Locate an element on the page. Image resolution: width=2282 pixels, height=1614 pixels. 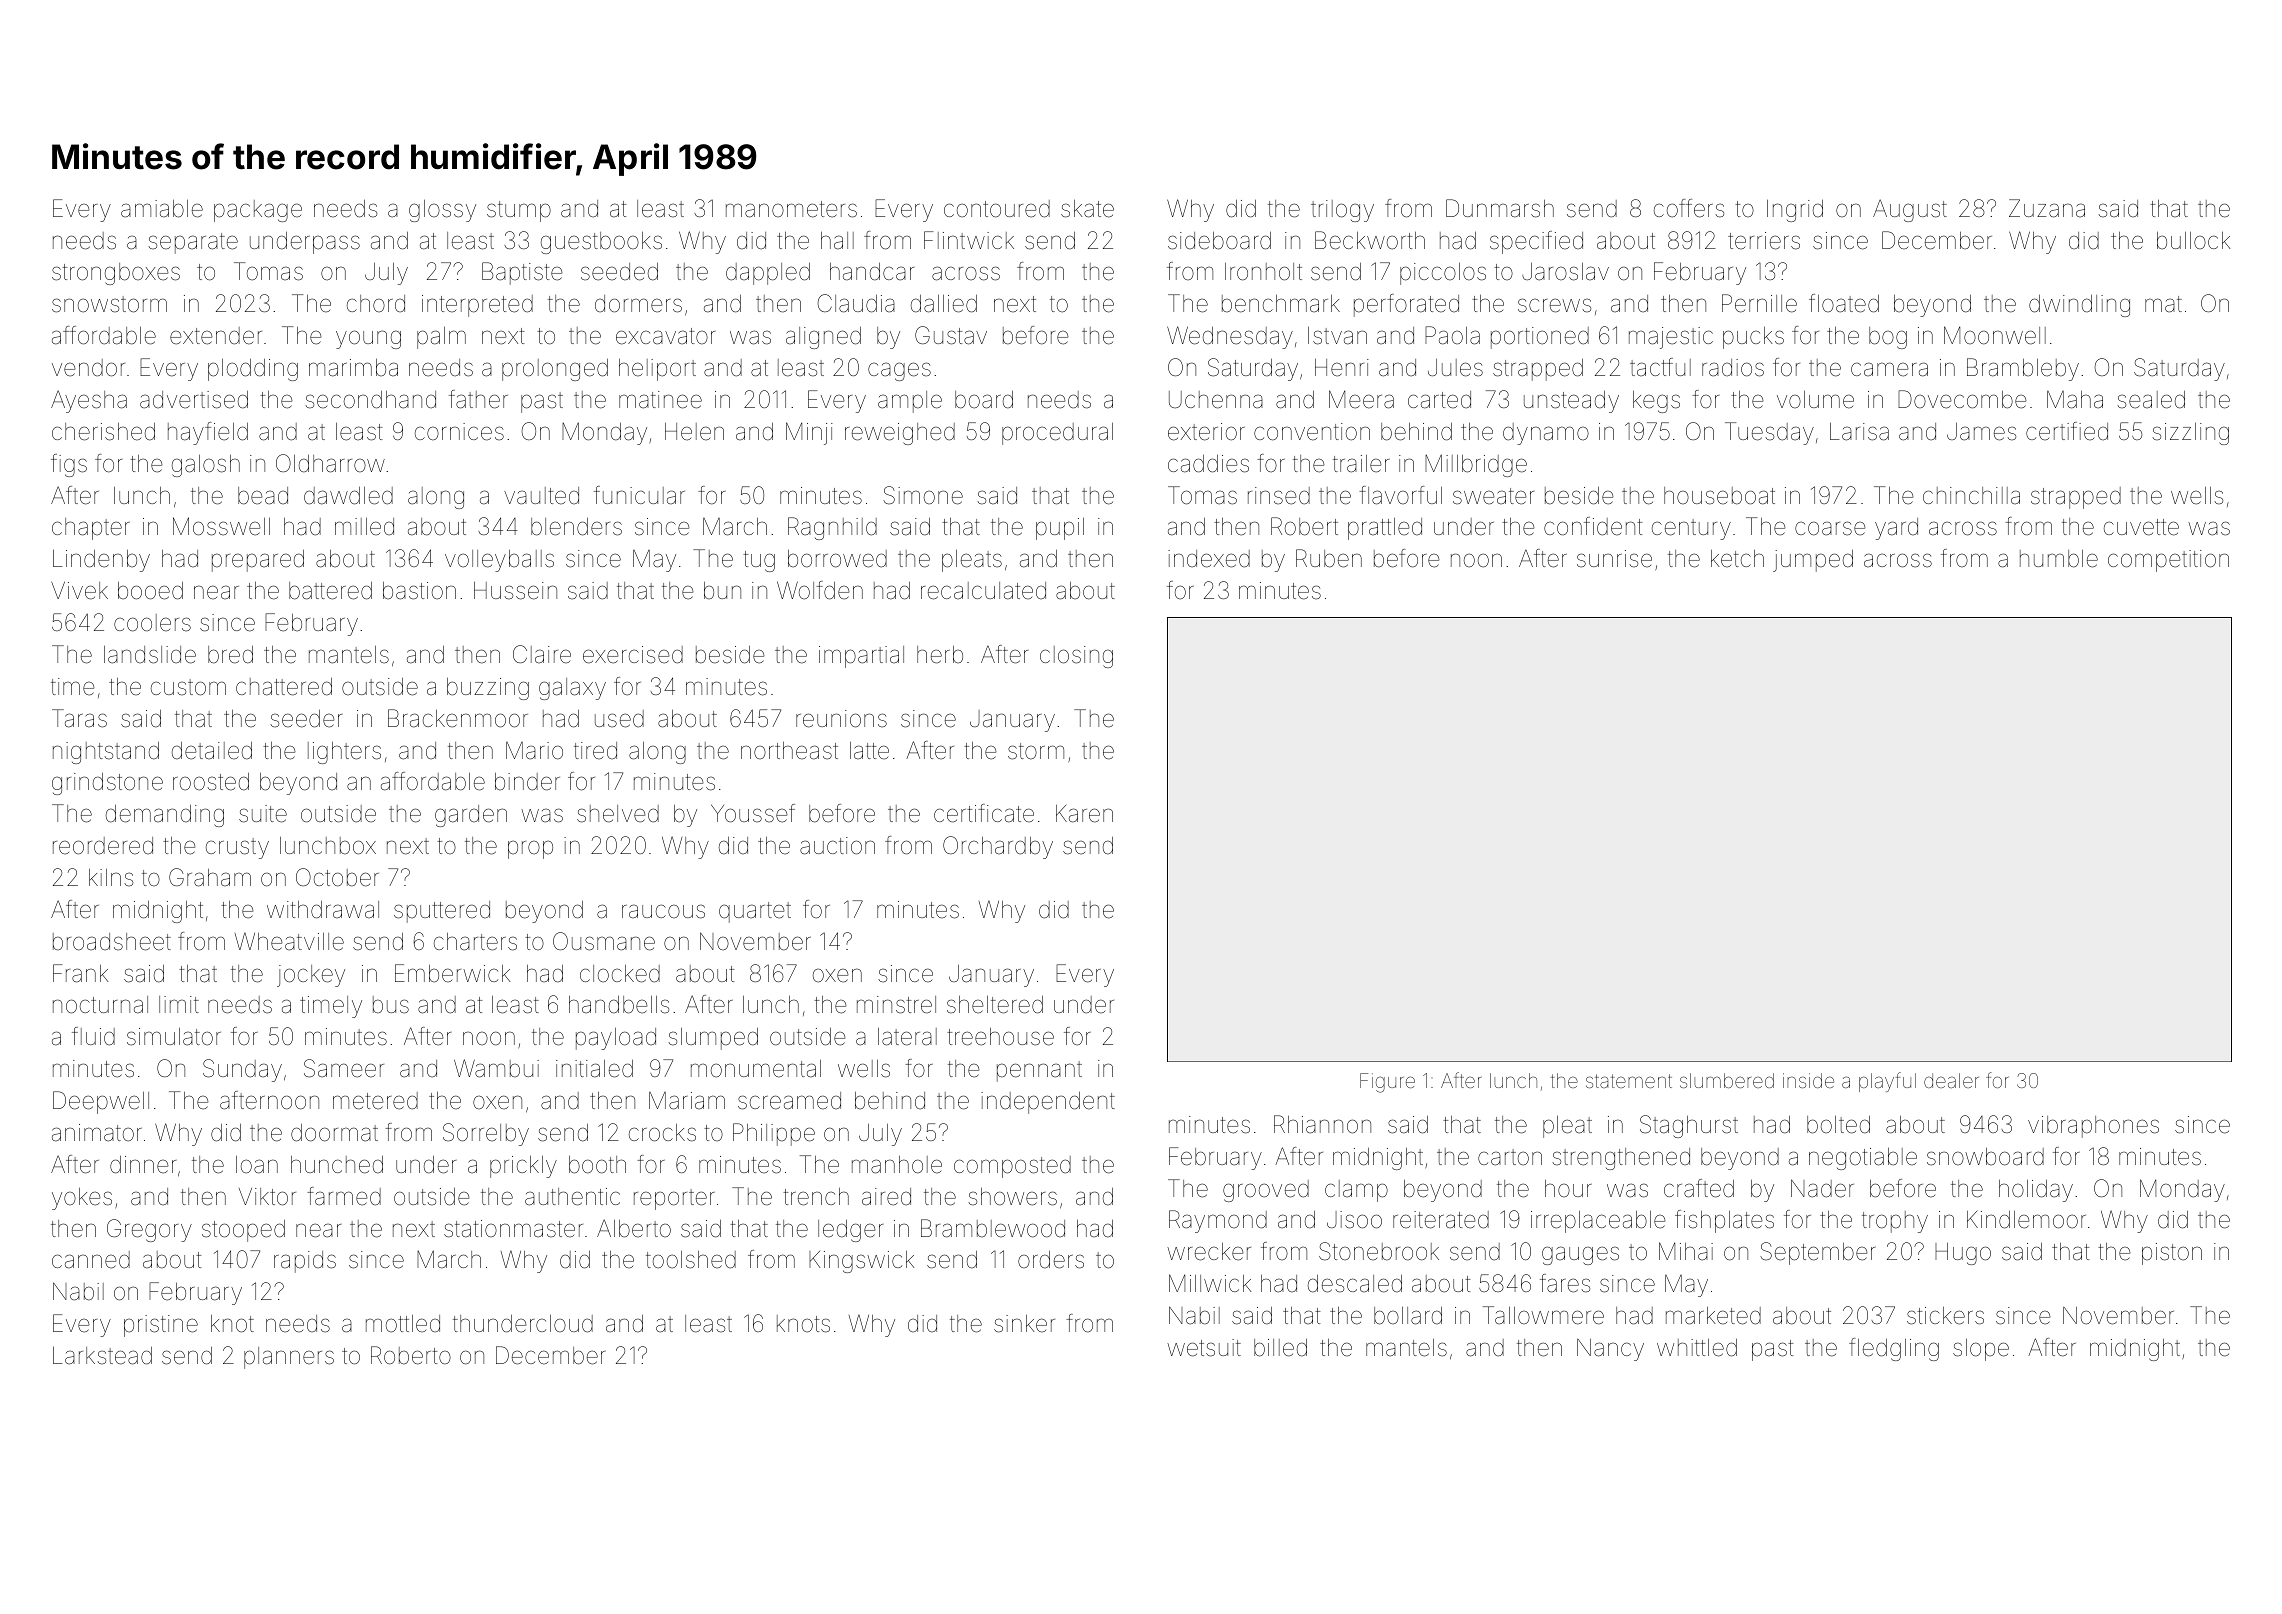
sinker is located at coordinates (1024, 1324).
